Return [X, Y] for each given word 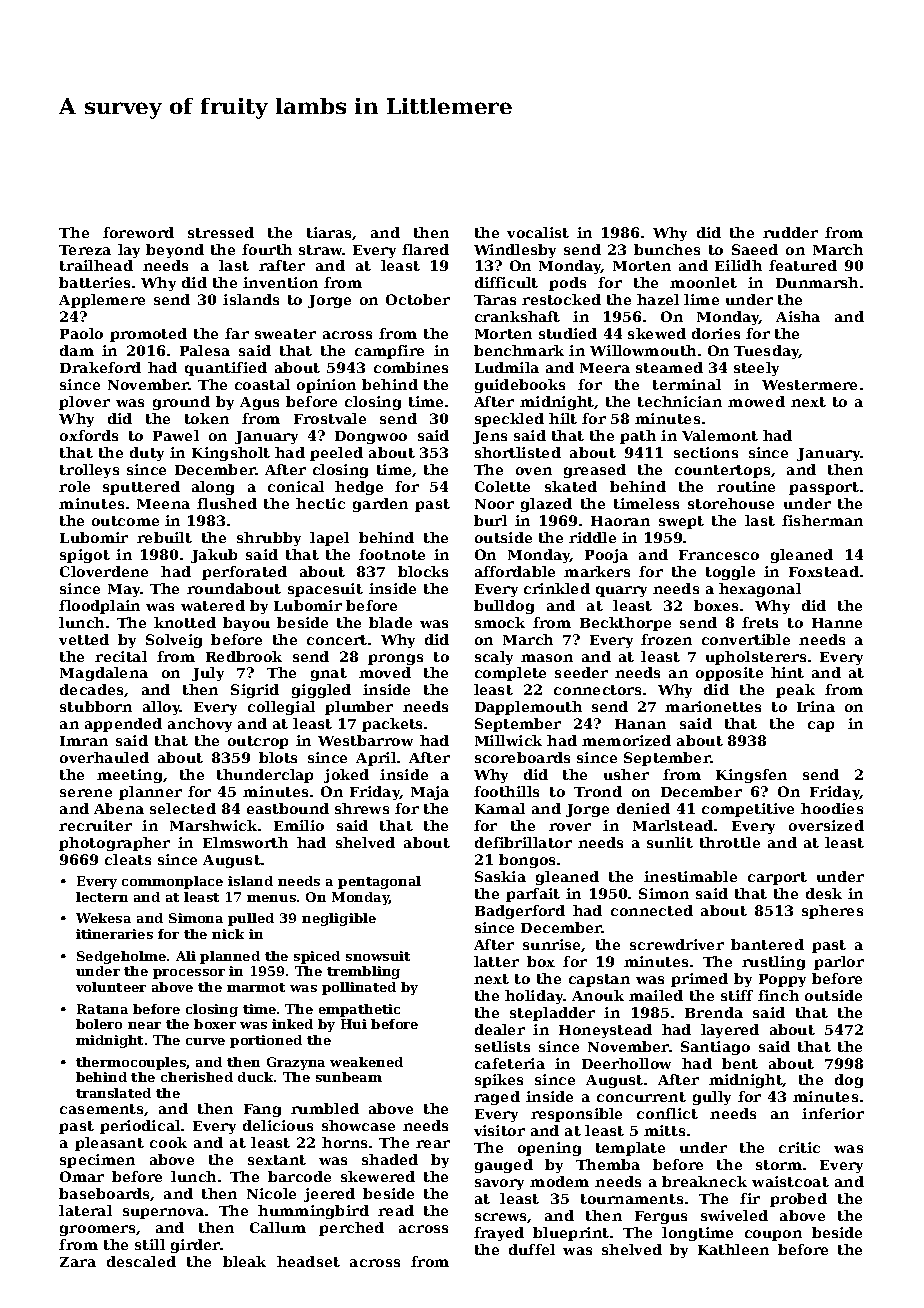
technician [680, 401]
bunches [667, 249]
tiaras [330, 233]
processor [189, 974]
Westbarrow [365, 740]
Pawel [176, 435]
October [418, 299]
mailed [656, 995]
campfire [389, 352]
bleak [244, 1261]
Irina [816, 706]
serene [86, 793]
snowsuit [378, 956]
